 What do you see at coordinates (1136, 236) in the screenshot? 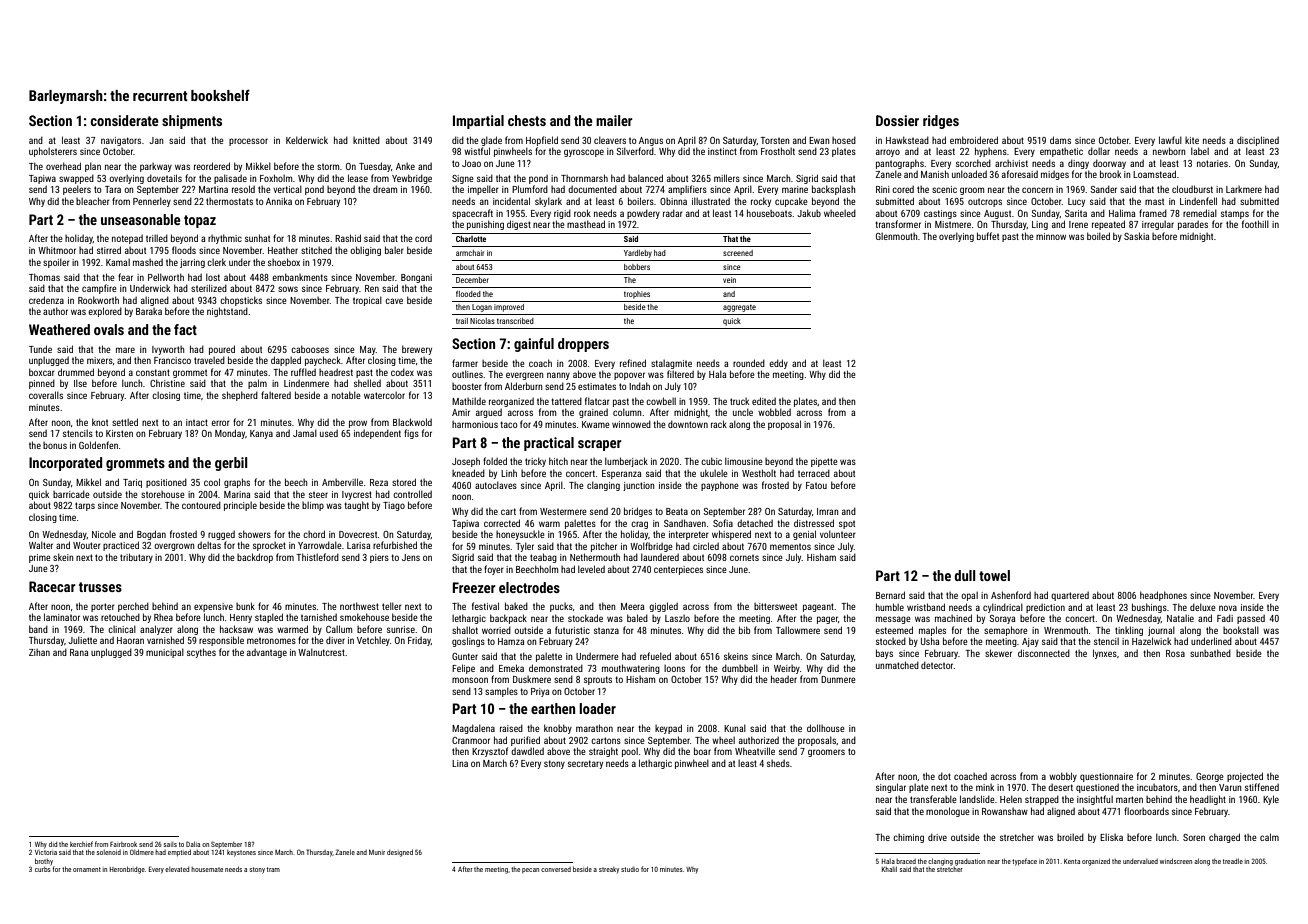
I see `Saskia` at bounding box center [1136, 236].
